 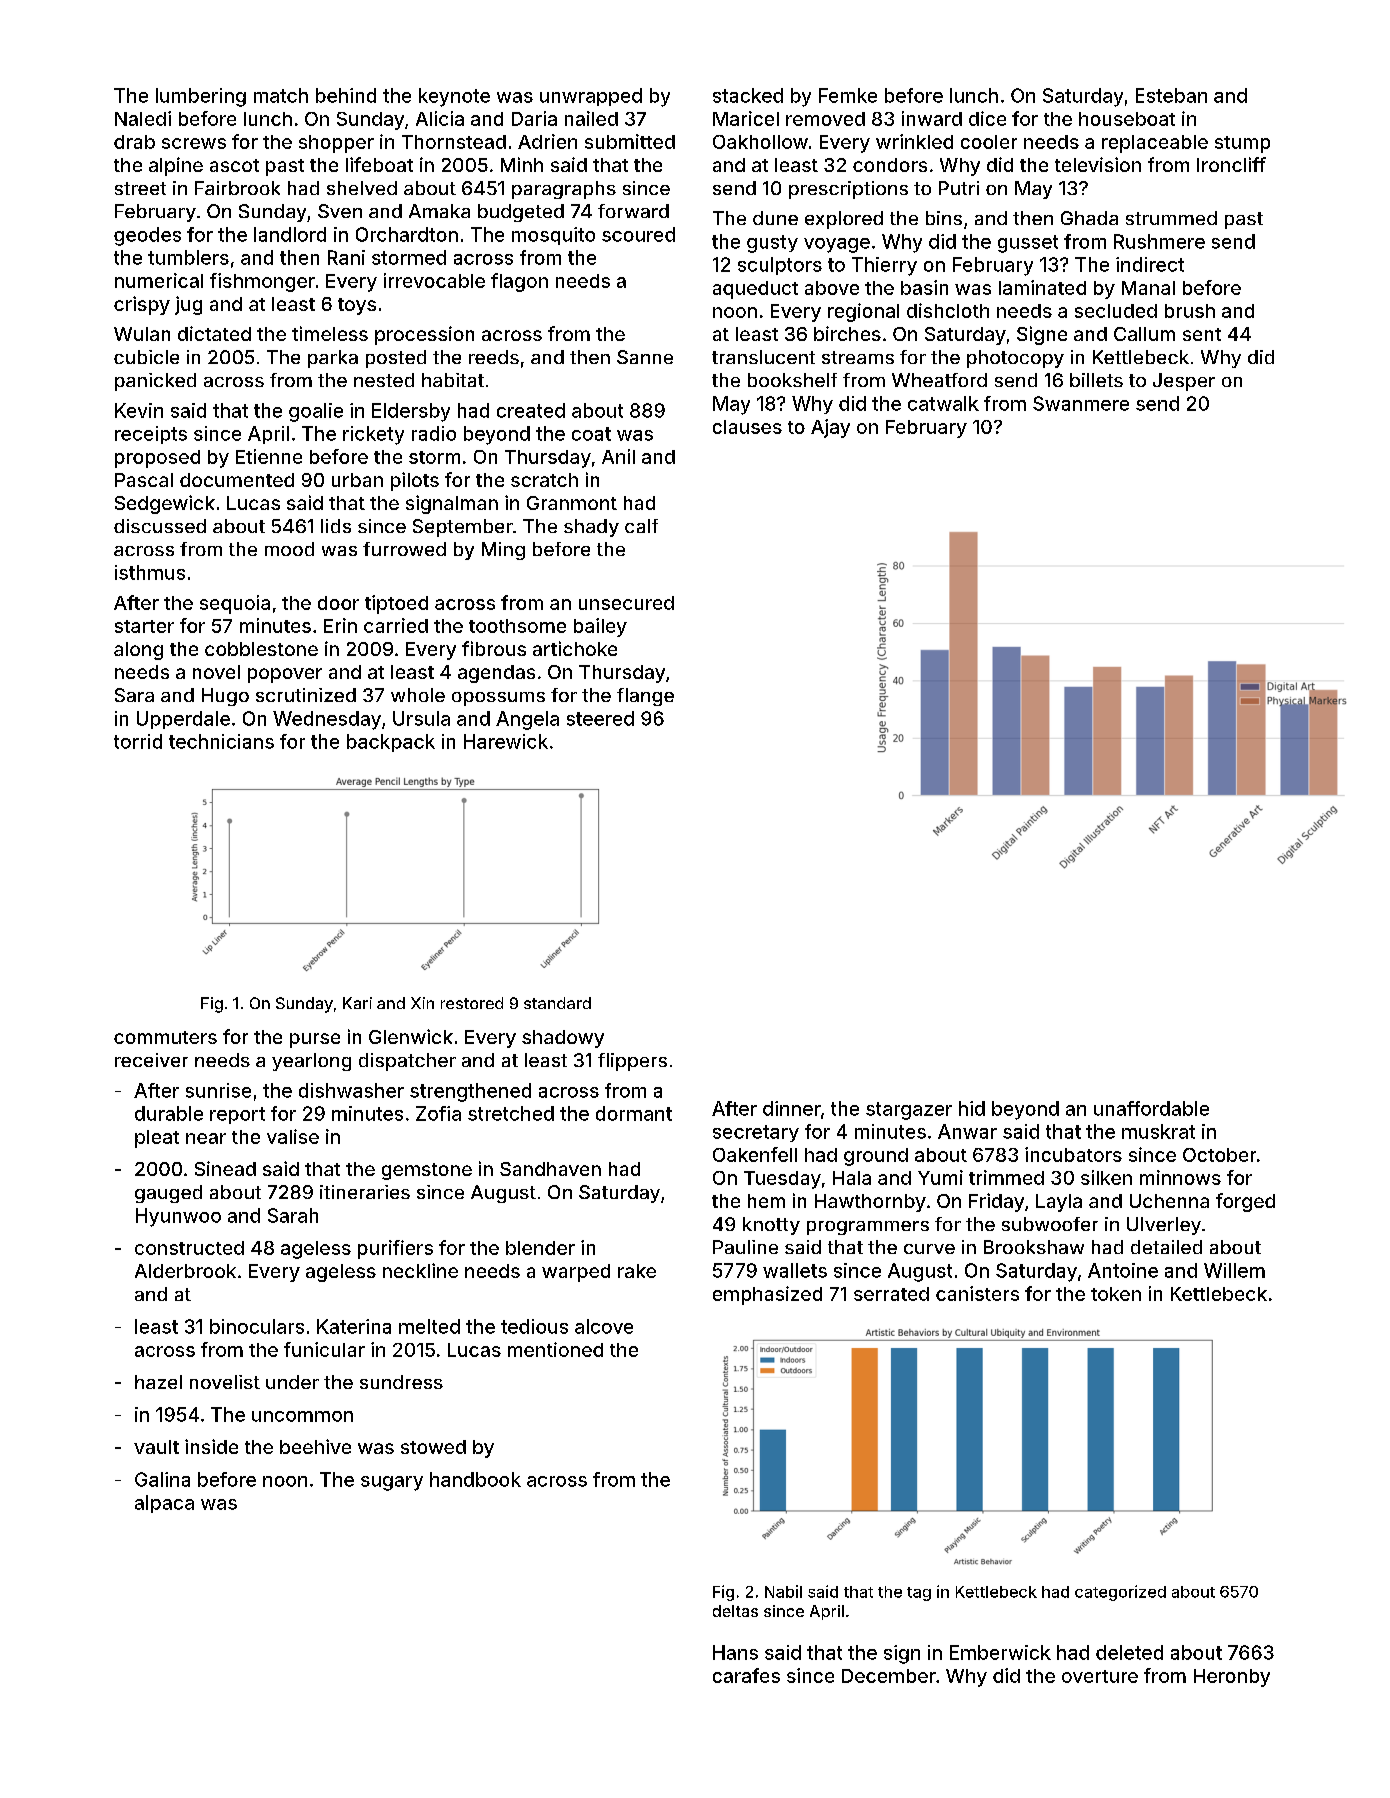 I want to click on Kari, so click(x=357, y=1003).
